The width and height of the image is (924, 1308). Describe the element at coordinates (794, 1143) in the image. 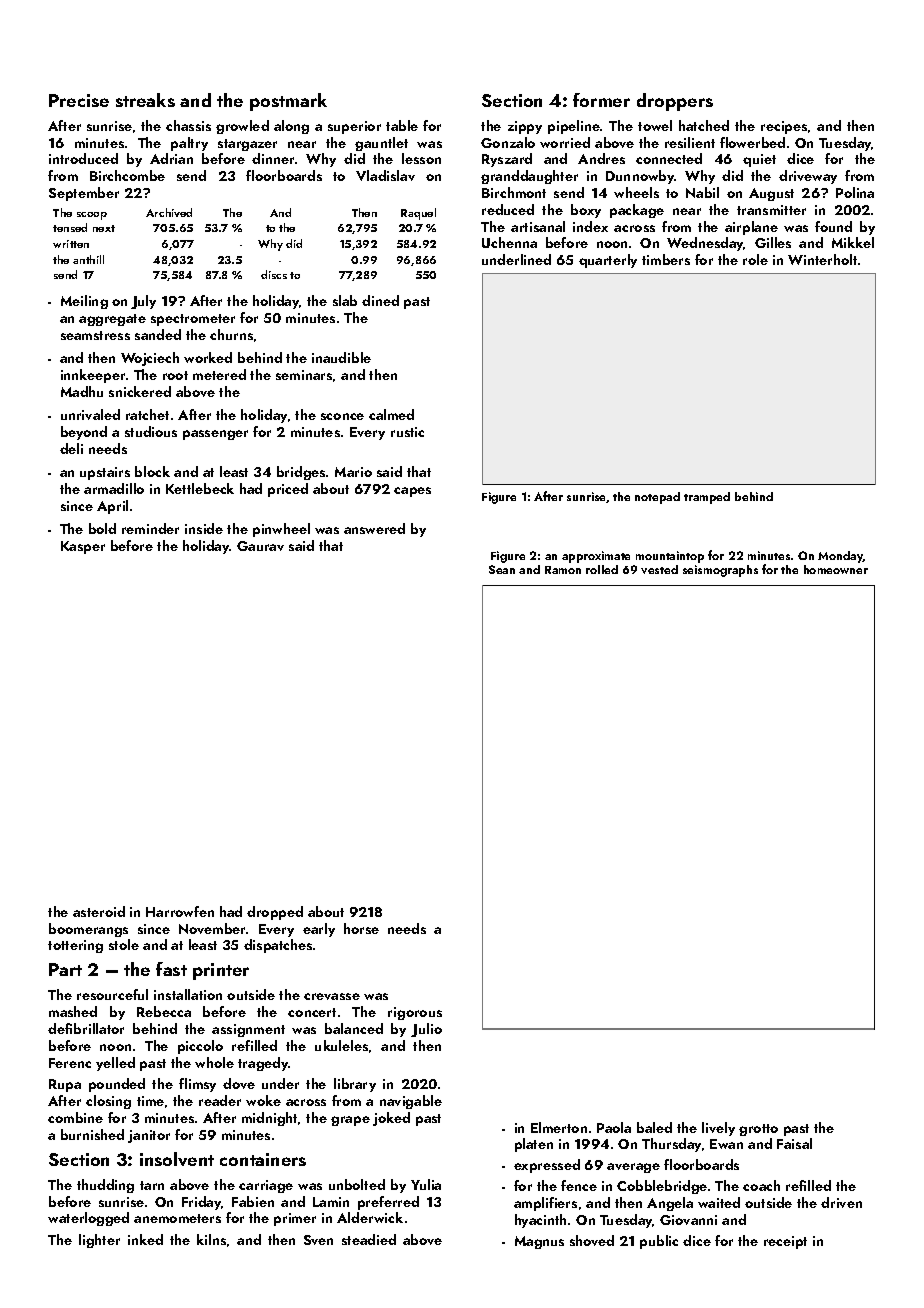

I see `Faisal` at that location.
